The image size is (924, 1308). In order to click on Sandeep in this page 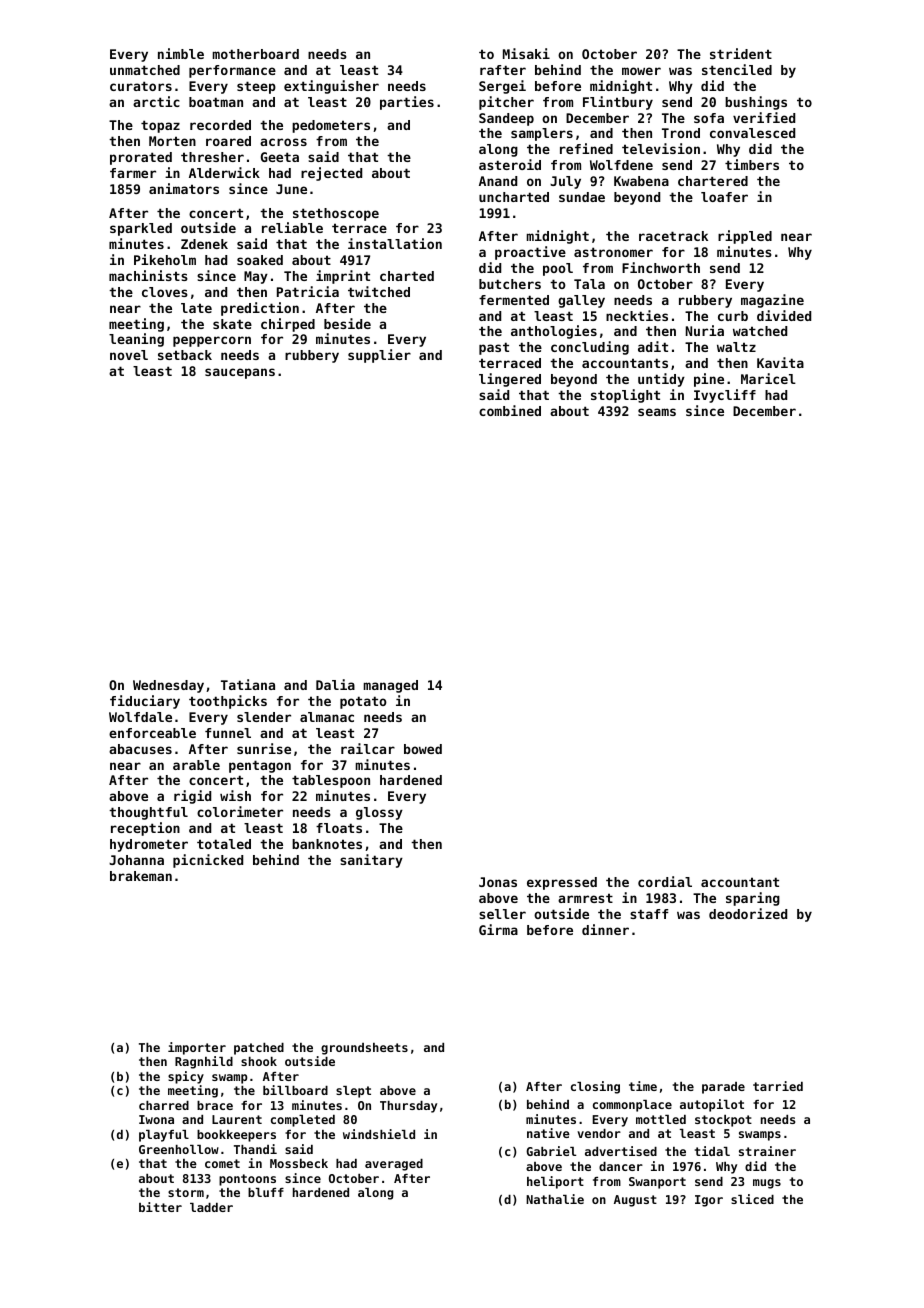, I will do `click(506, 119)`.
